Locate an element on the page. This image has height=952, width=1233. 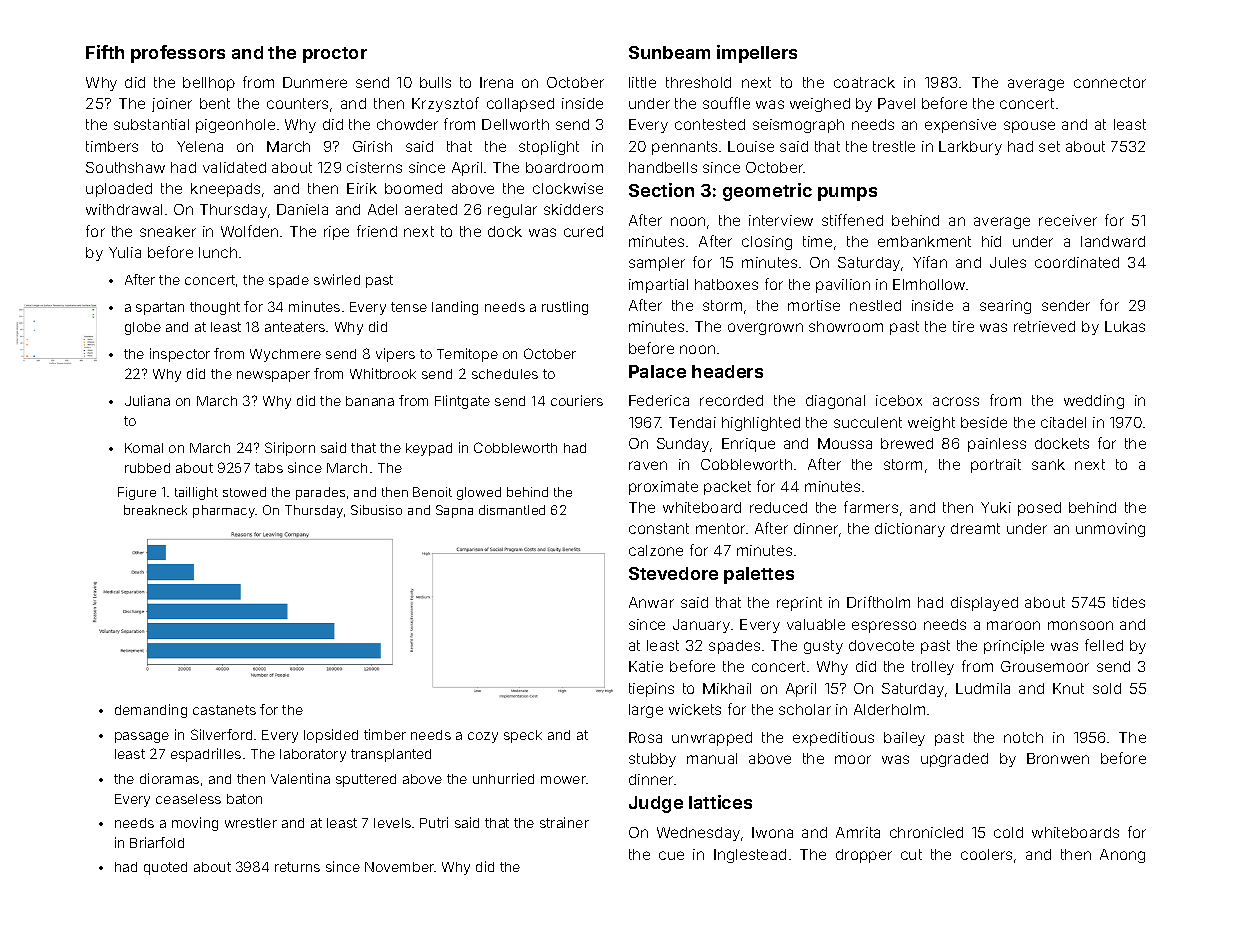
spouse is located at coordinates (1029, 127).
